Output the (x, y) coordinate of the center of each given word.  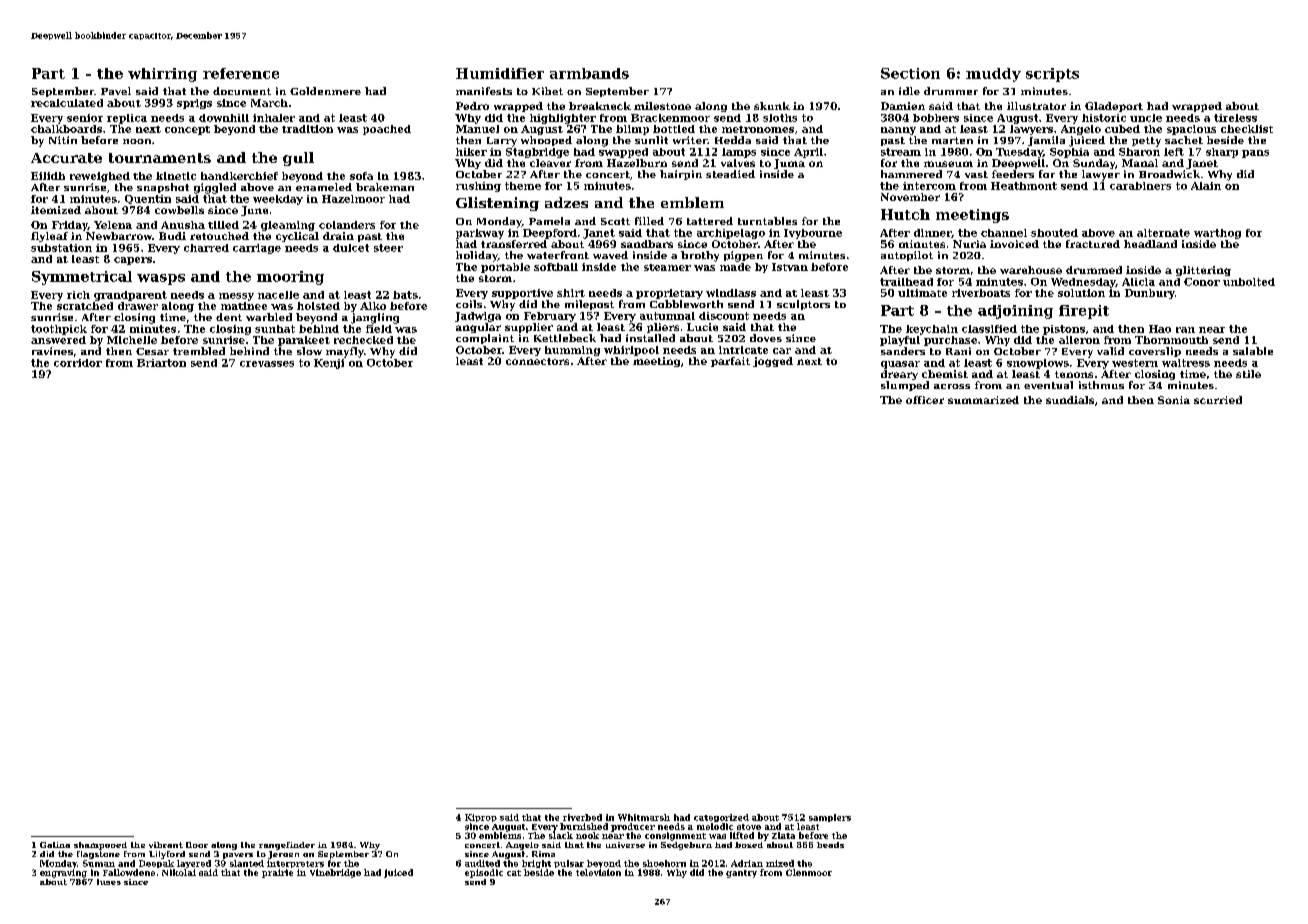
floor (197, 845)
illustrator (1036, 106)
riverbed (582, 817)
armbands (589, 73)
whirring (162, 75)
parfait (730, 362)
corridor (78, 363)
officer (925, 400)
